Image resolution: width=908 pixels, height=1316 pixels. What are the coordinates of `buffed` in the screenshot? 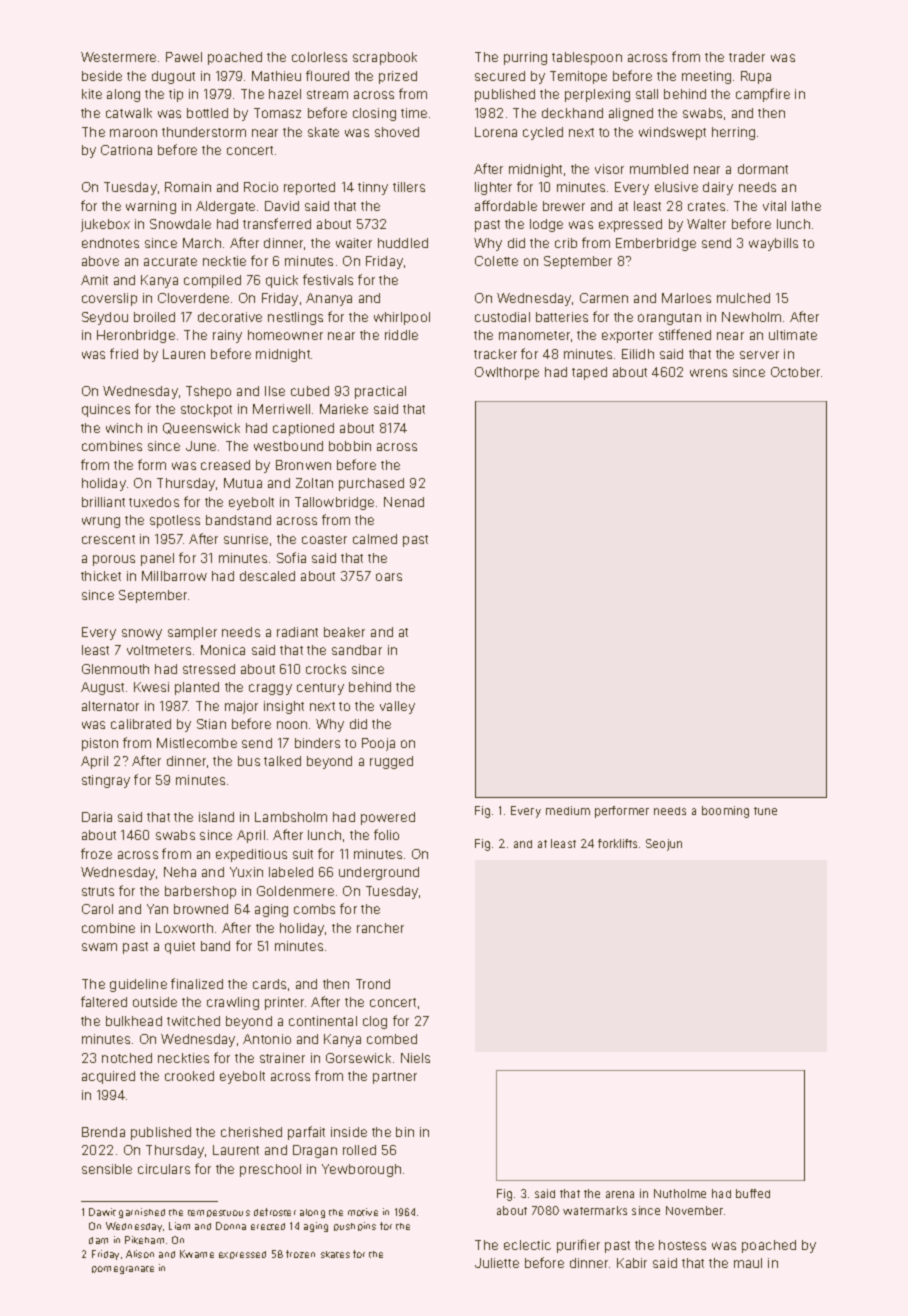 It's located at (753, 1193).
